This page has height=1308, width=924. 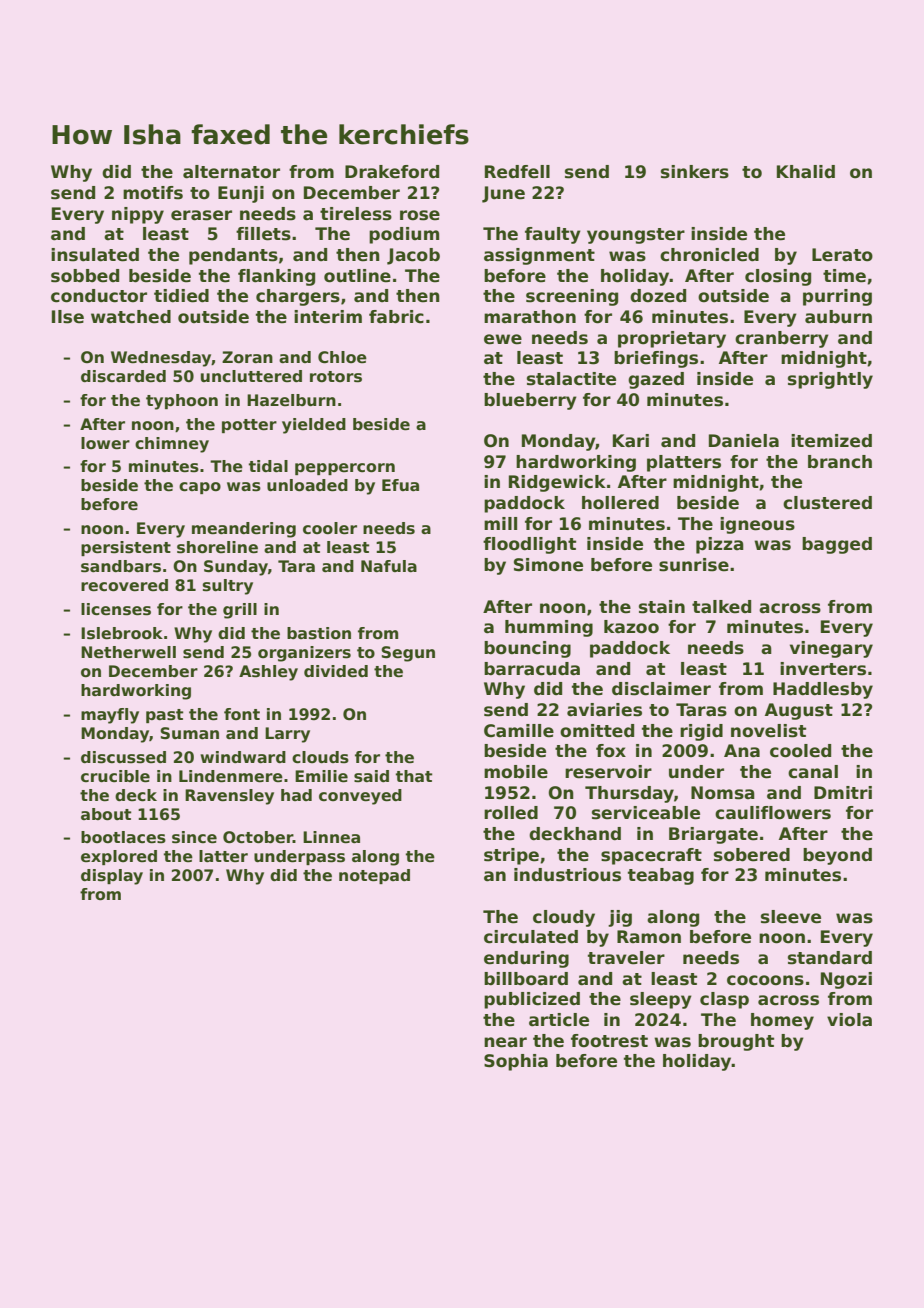 I want to click on sandbars, so click(x=121, y=566).
